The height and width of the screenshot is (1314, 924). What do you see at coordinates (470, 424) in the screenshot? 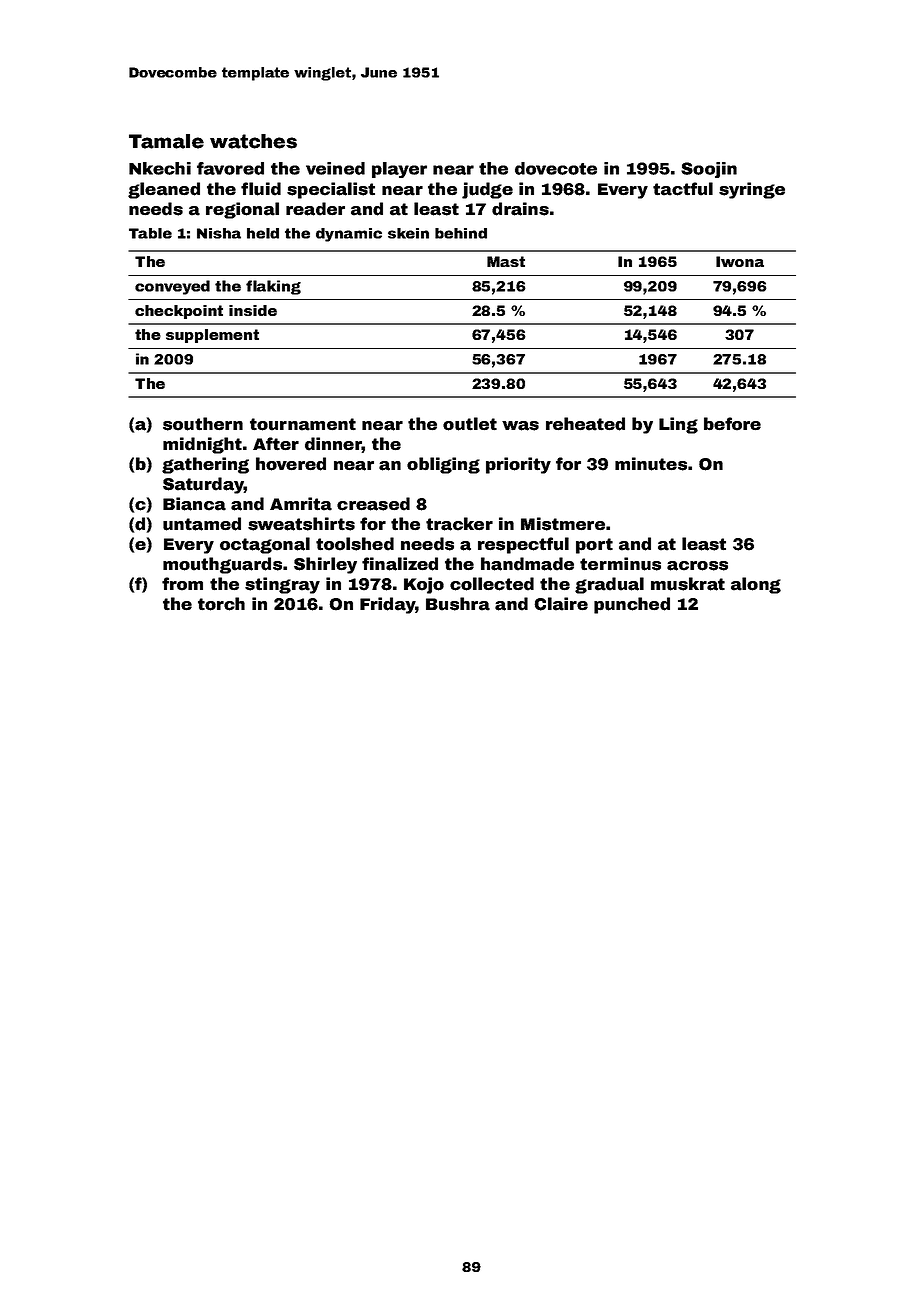
I see `outlet` at bounding box center [470, 424].
